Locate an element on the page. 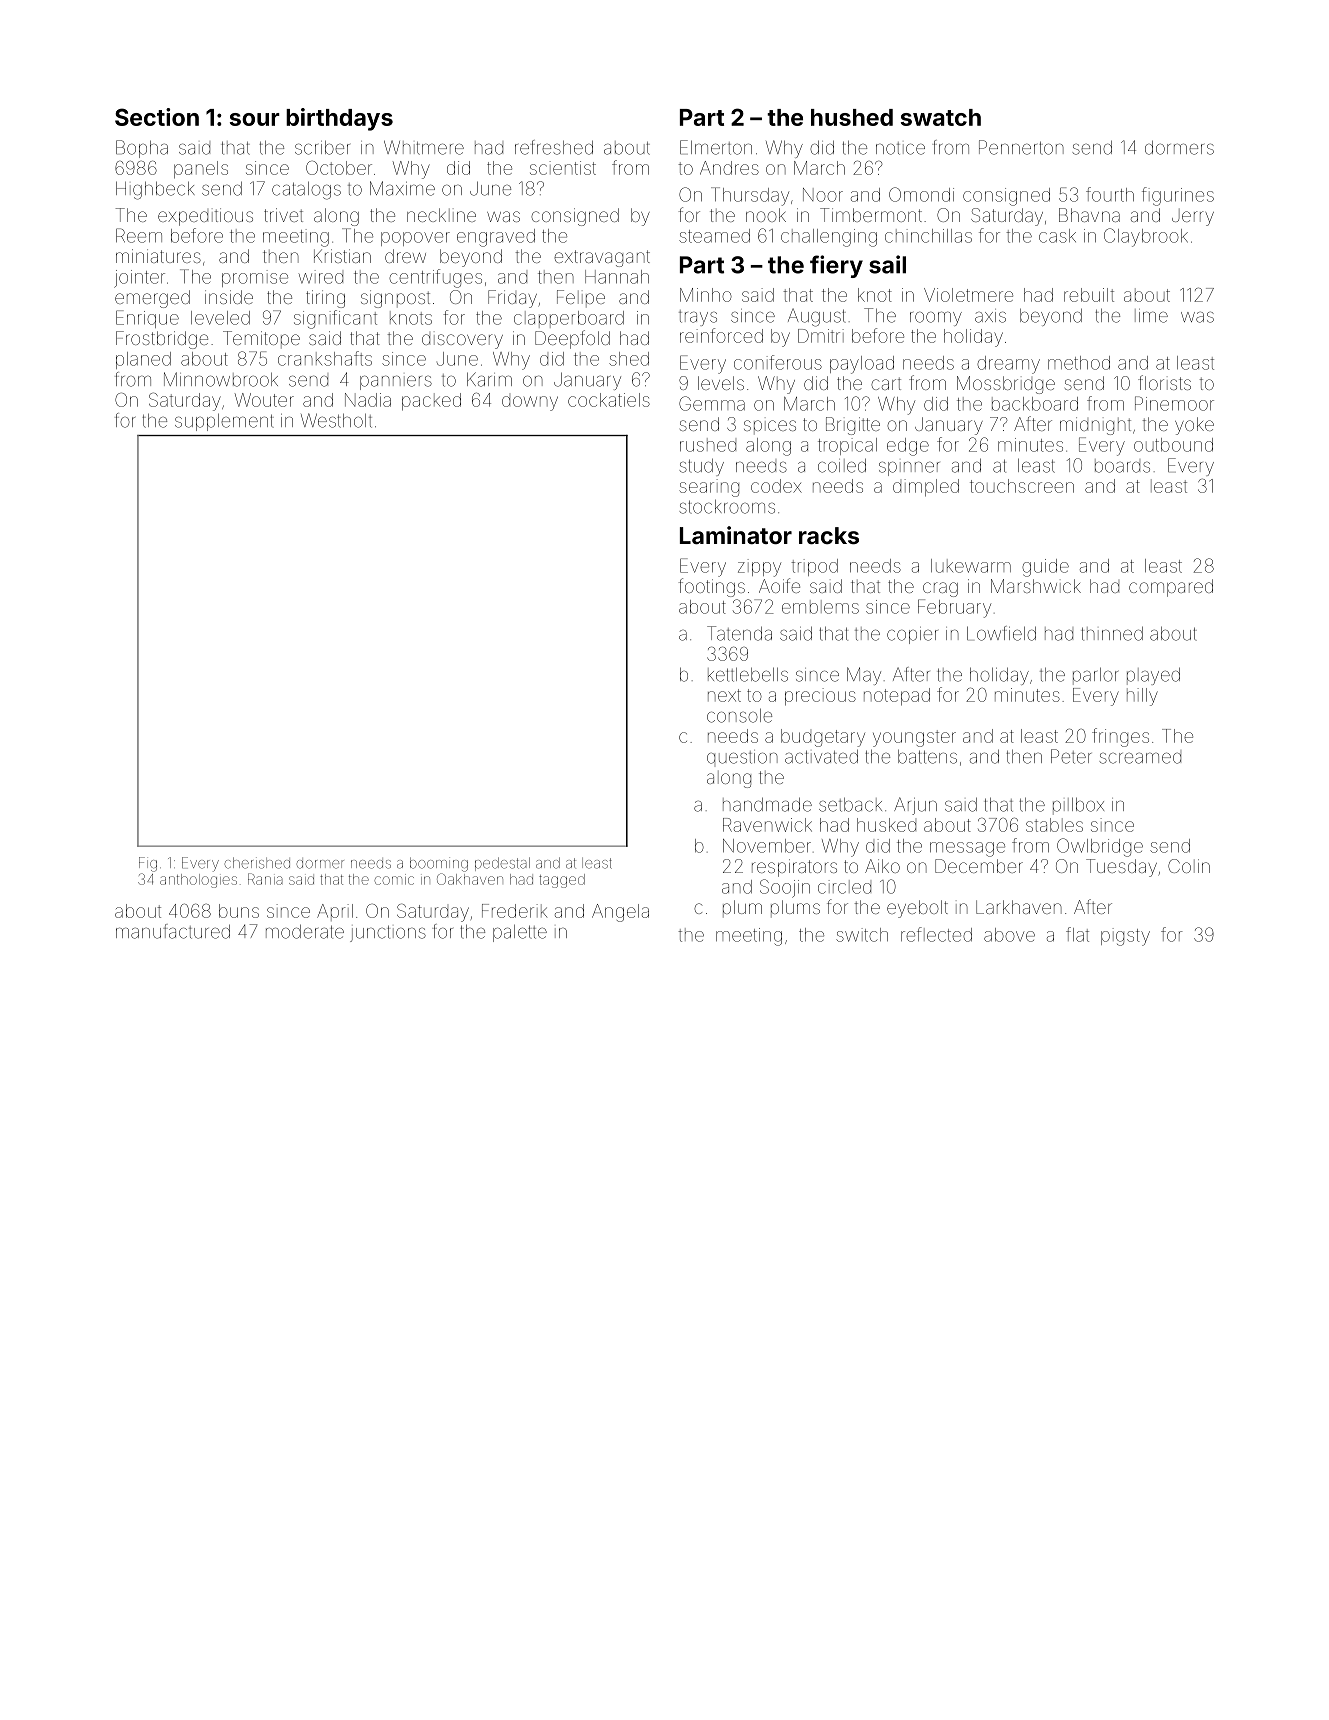 This image has height=1720, width=1329. Noor is located at coordinates (823, 195).
